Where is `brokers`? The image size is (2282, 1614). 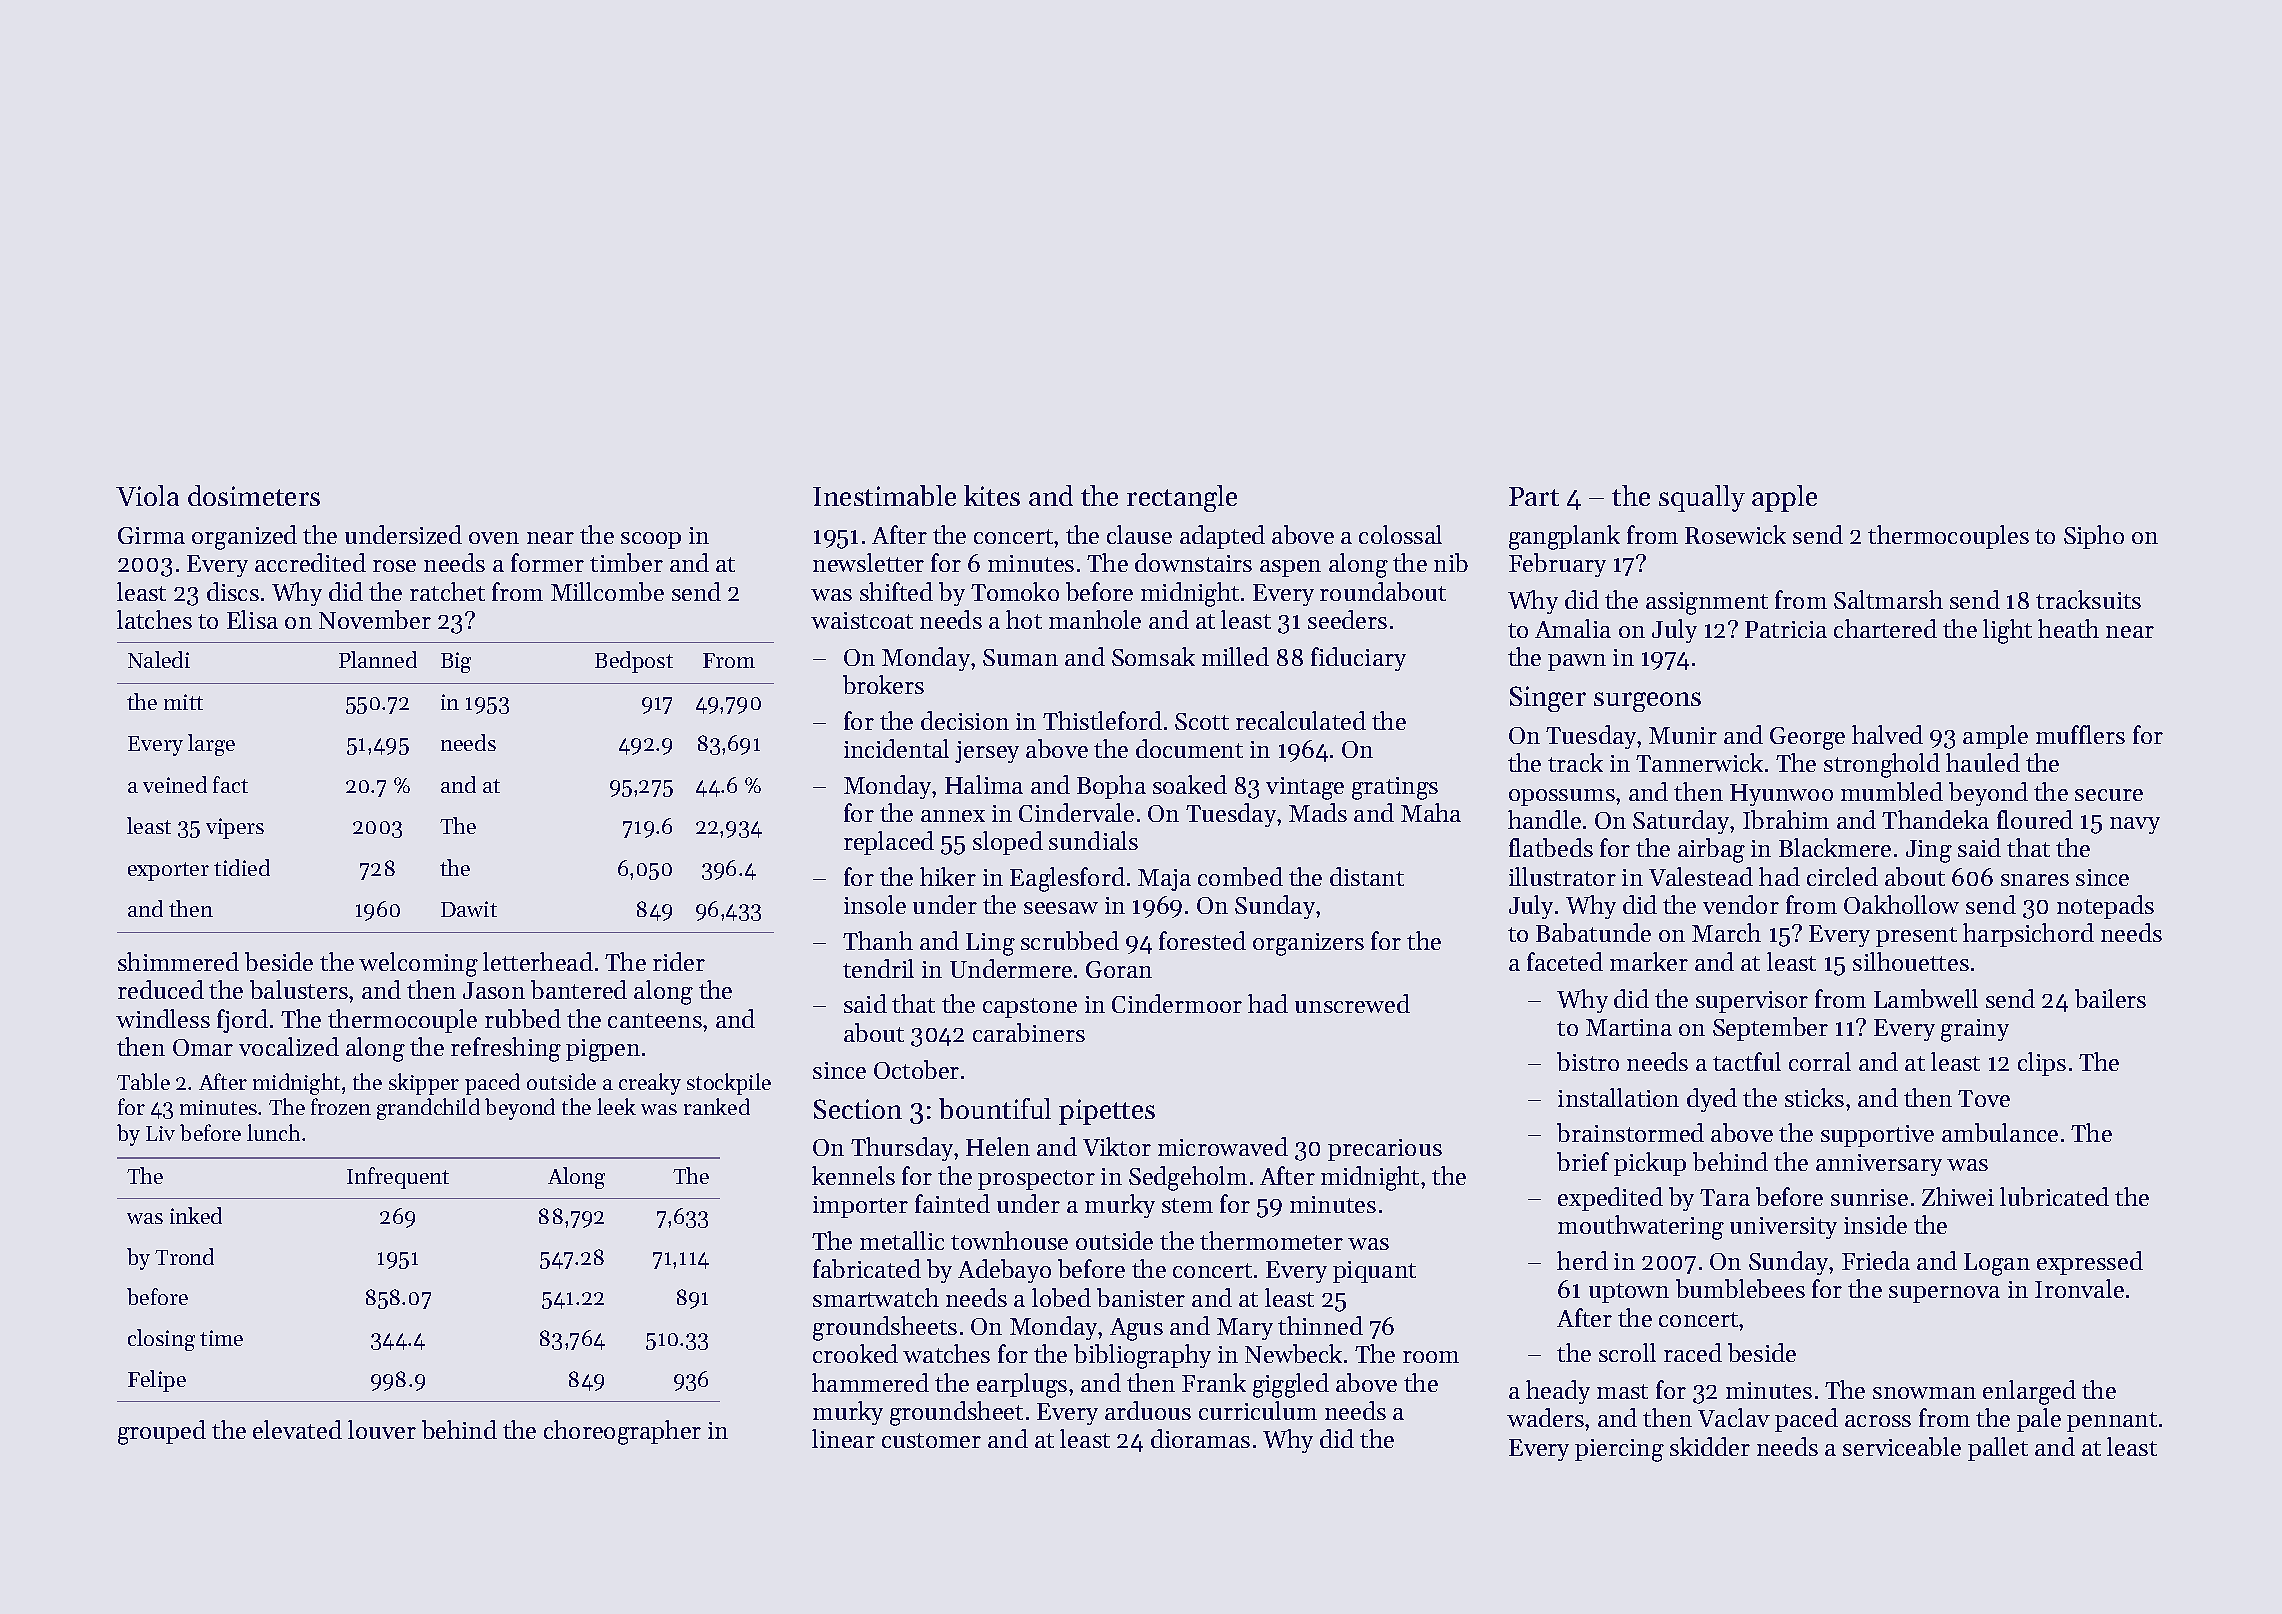
brokers is located at coordinates (883, 684).
